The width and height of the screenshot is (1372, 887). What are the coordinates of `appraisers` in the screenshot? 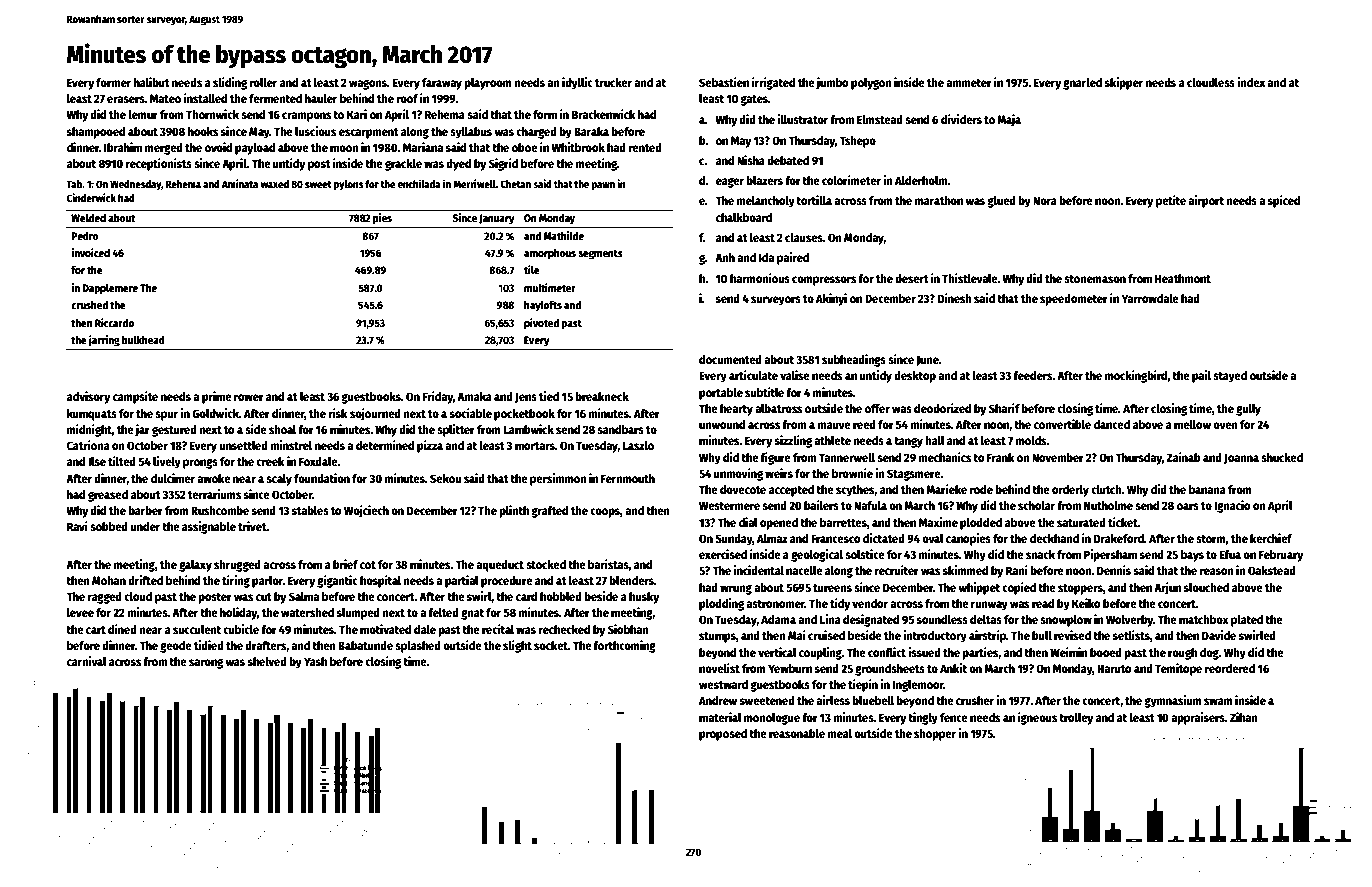 It's located at (1198, 718).
